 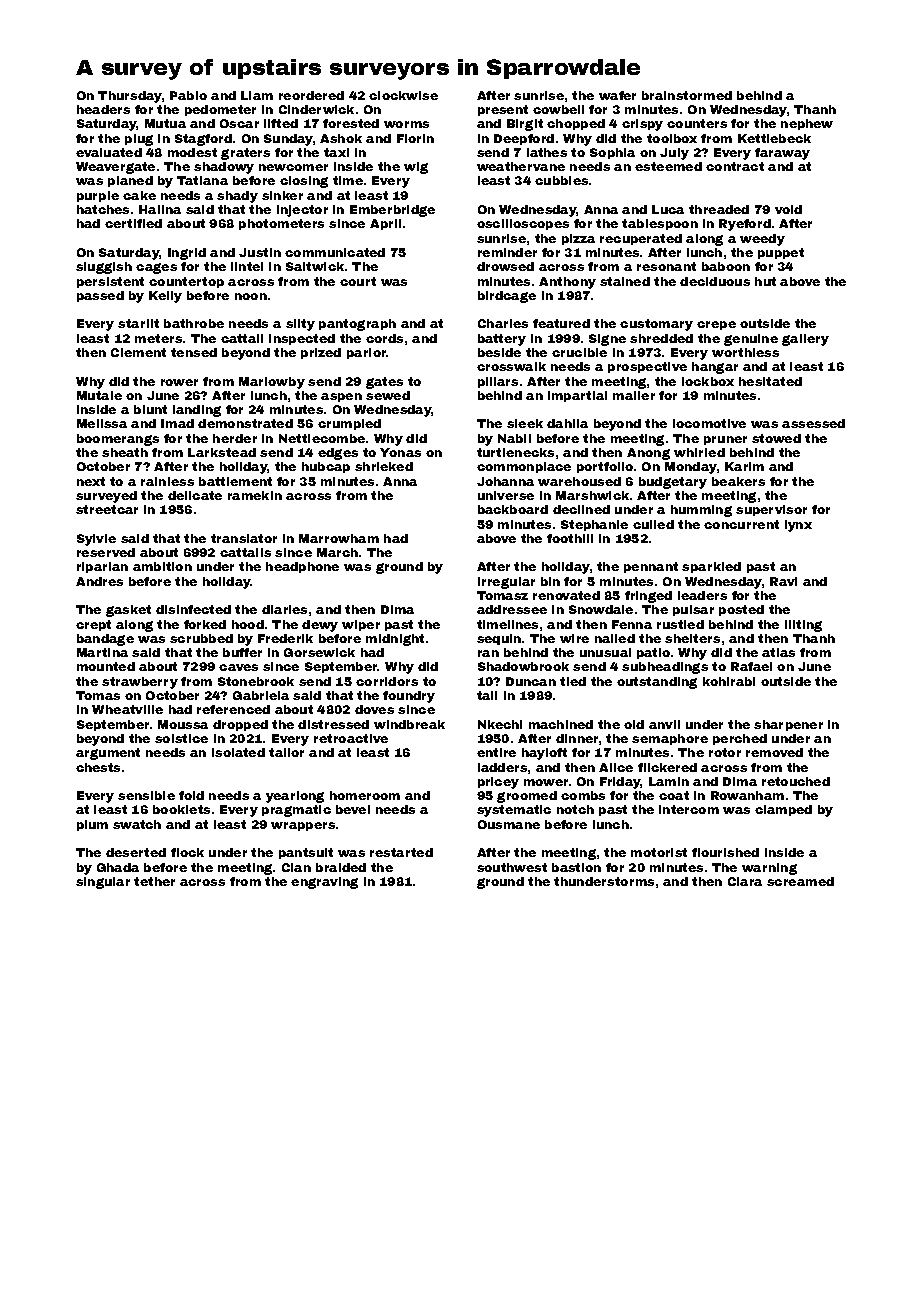 What do you see at coordinates (361, 625) in the screenshot?
I see `wiper` at bounding box center [361, 625].
